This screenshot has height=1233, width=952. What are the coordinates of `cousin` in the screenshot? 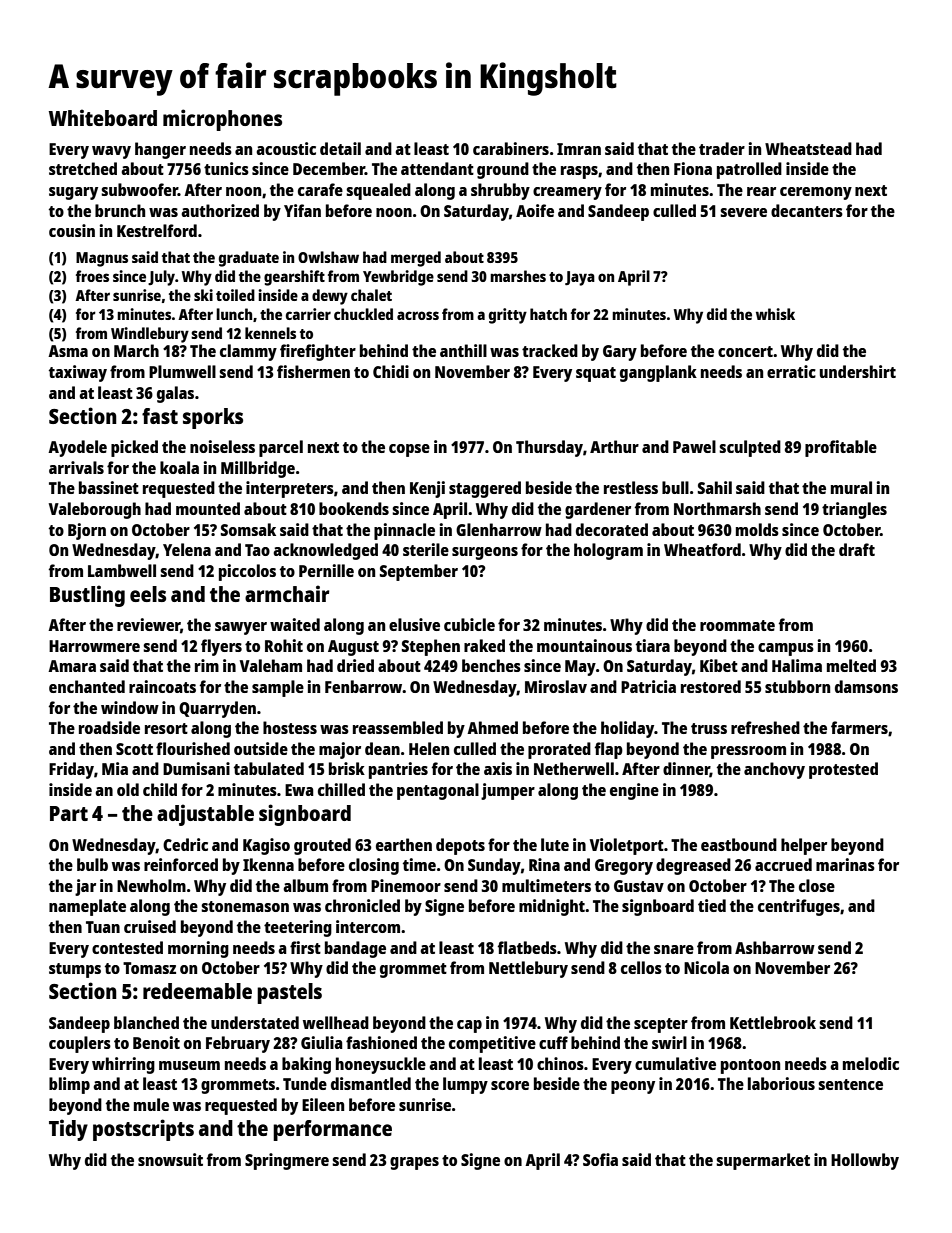 It's located at (72, 230).
